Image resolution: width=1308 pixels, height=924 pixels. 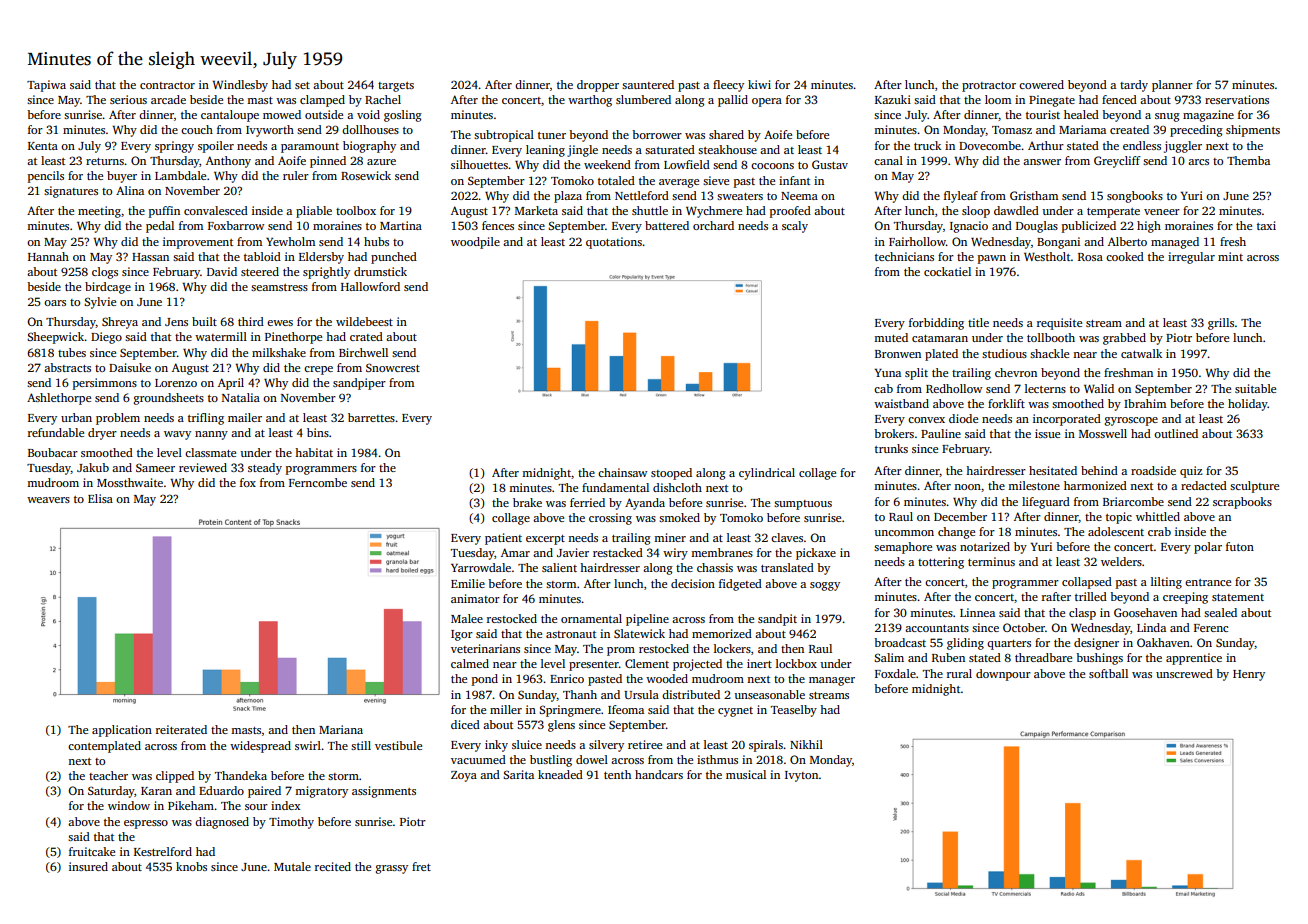 What do you see at coordinates (1129, 129) in the screenshot?
I see `created` at bounding box center [1129, 129].
